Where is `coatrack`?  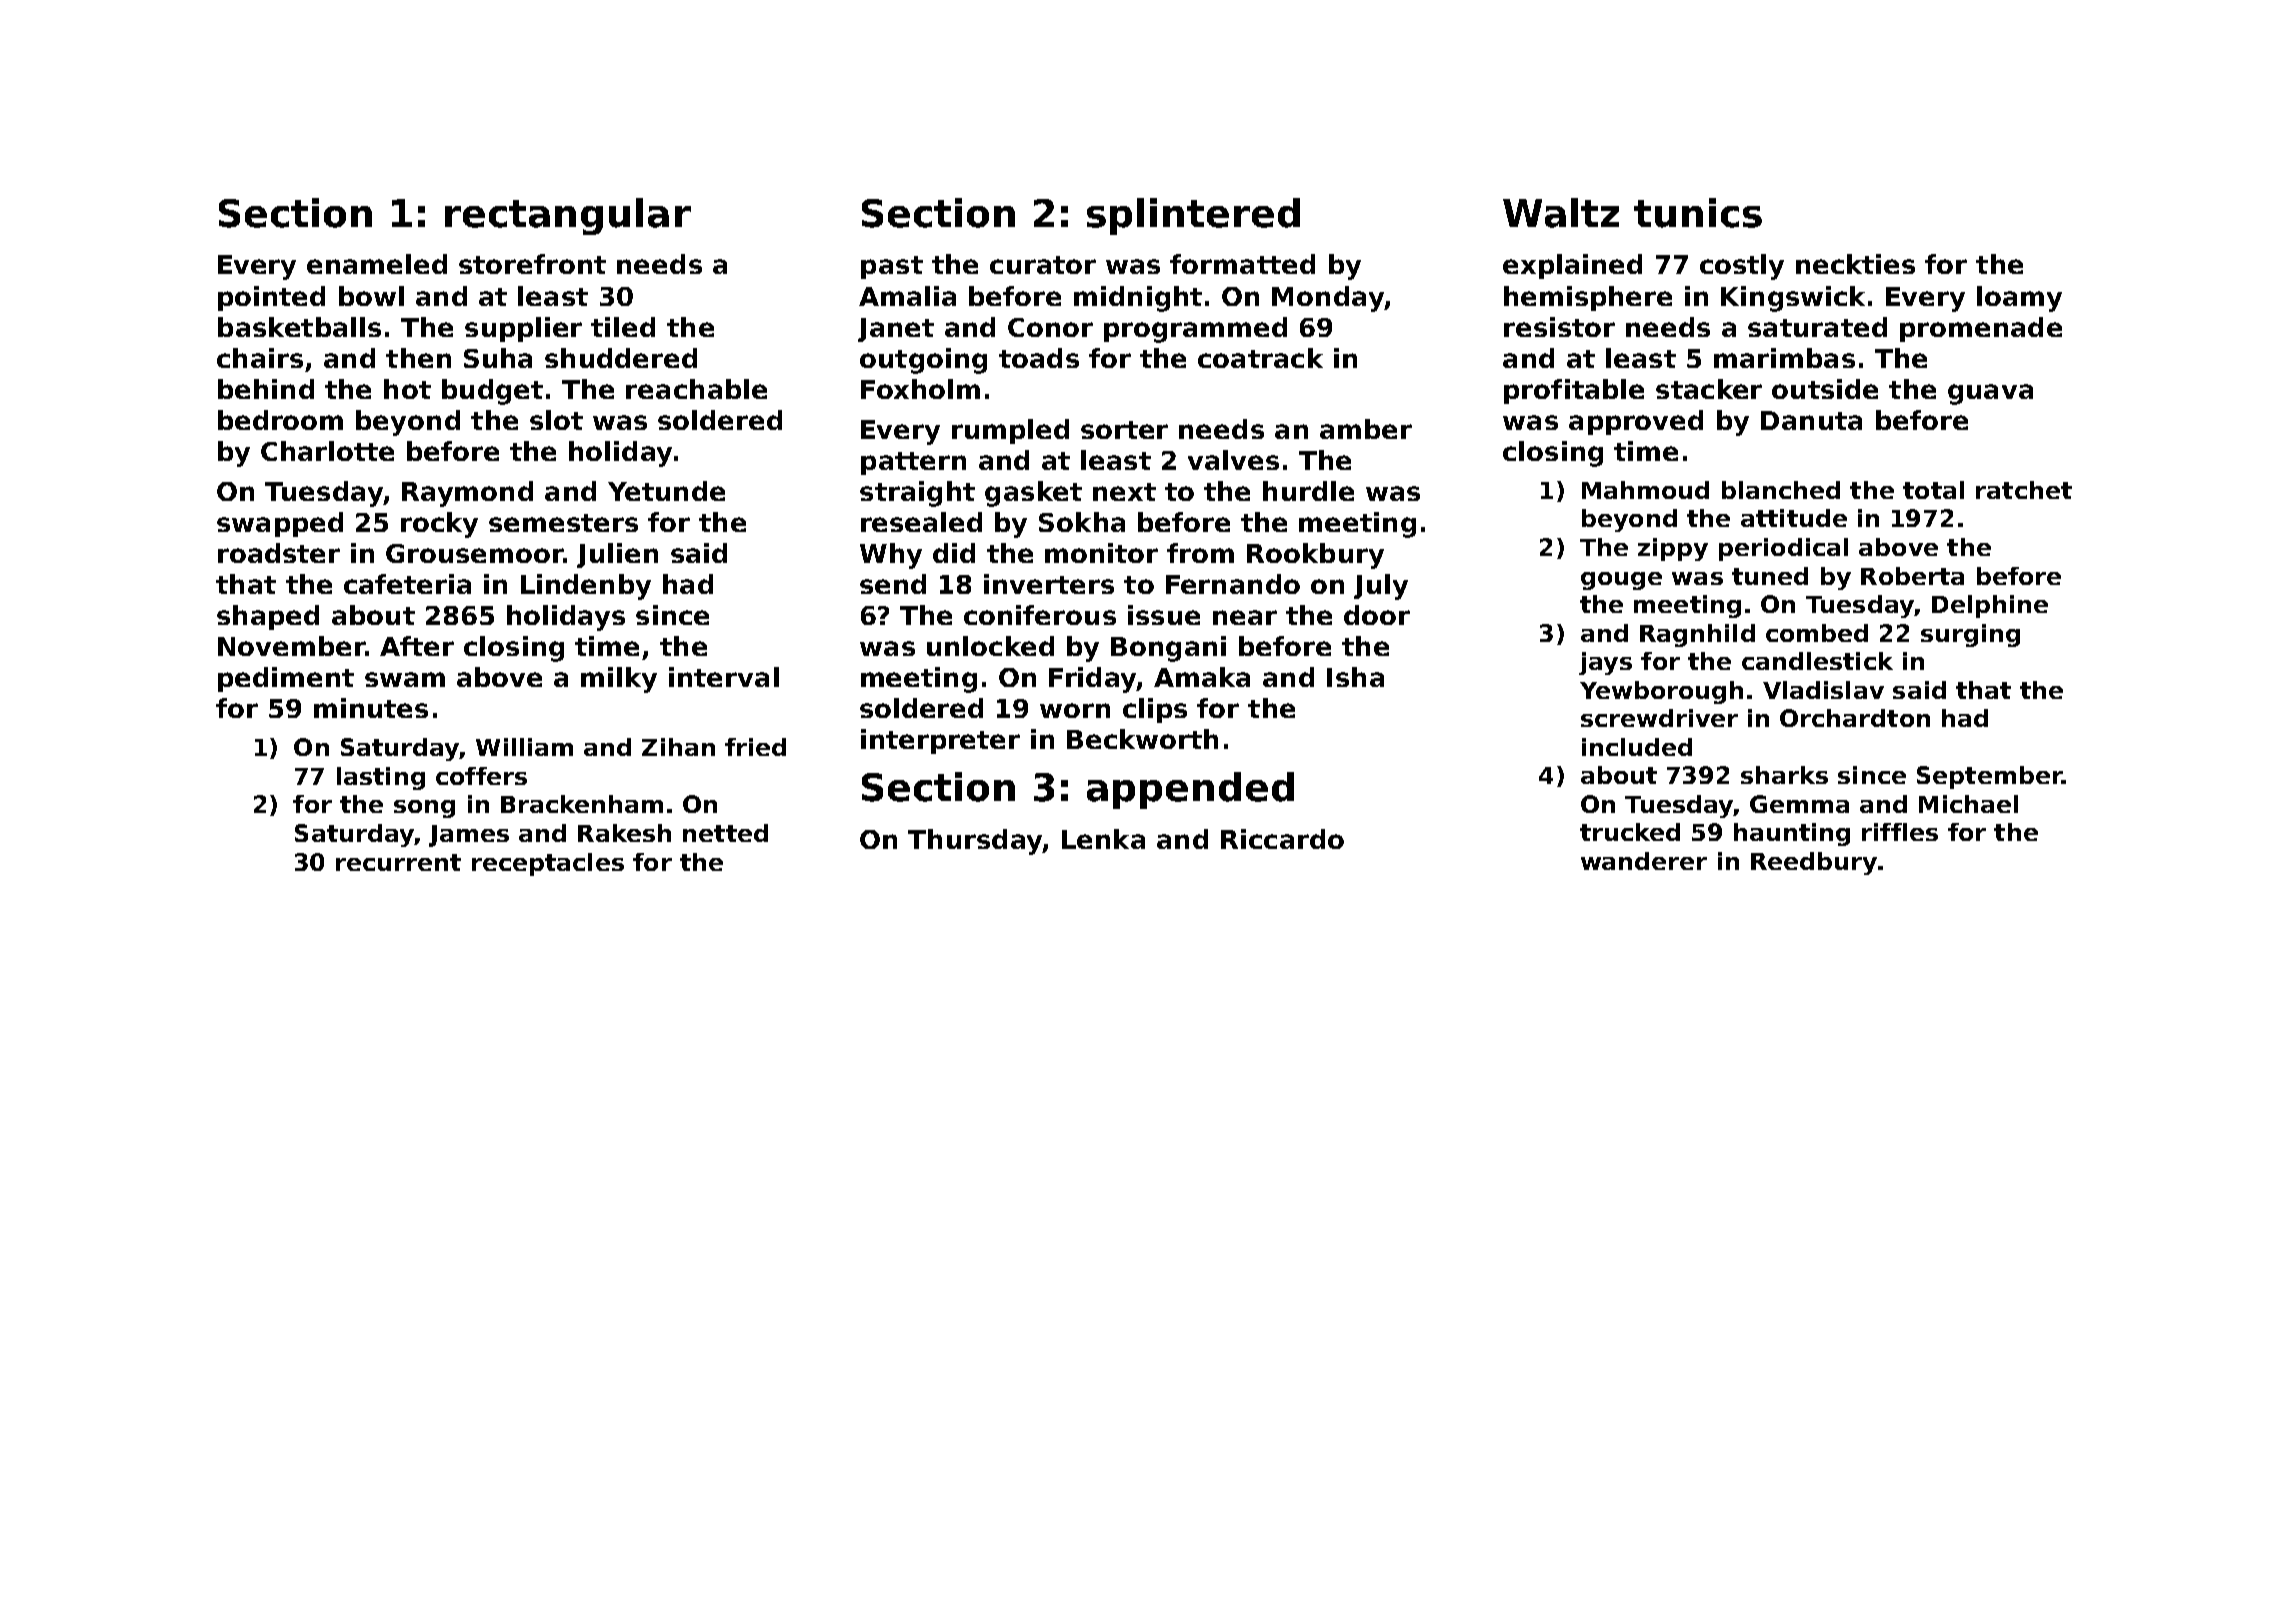 coatrack is located at coordinates (1260, 358).
